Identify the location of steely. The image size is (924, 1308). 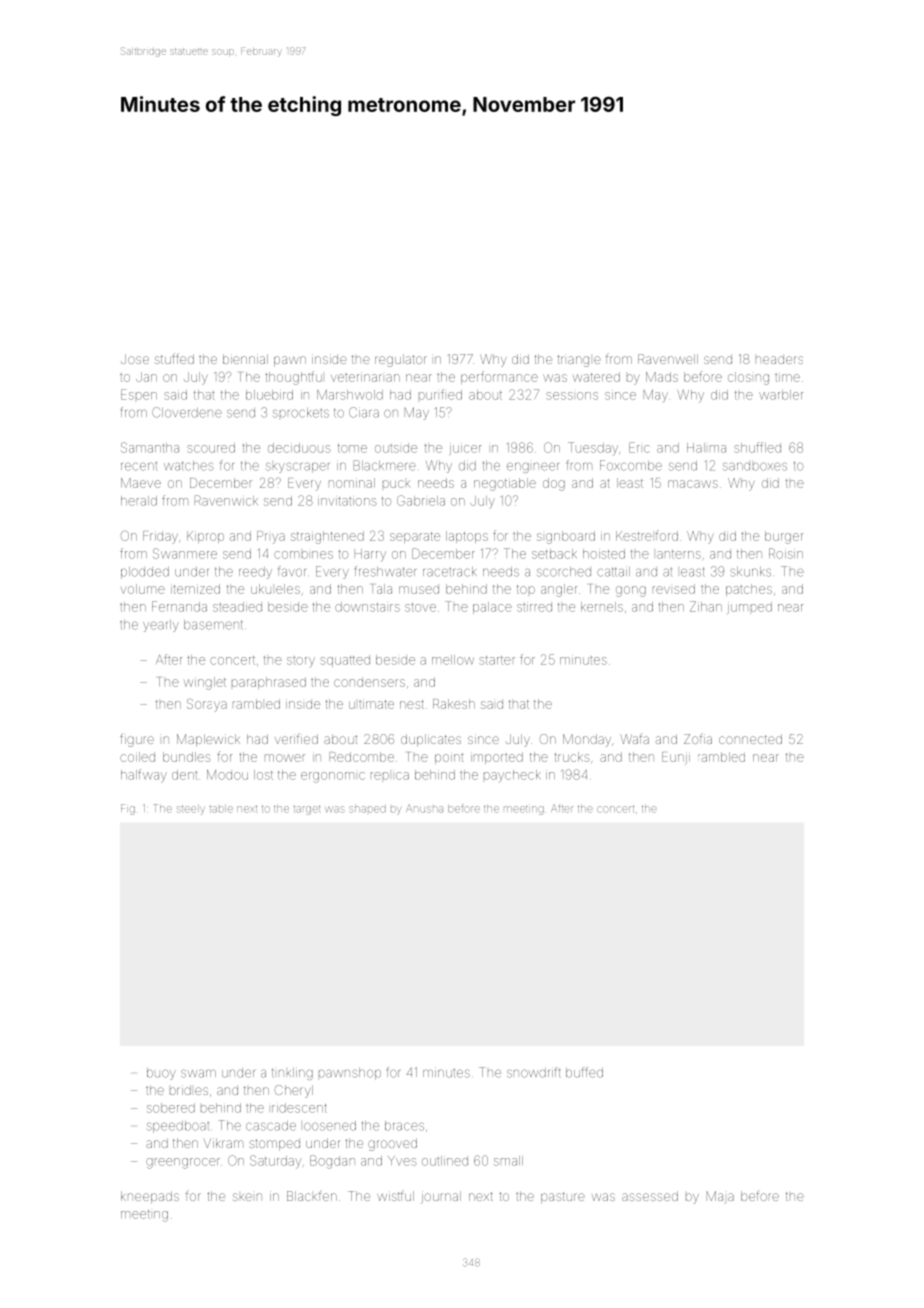
(191, 810).
